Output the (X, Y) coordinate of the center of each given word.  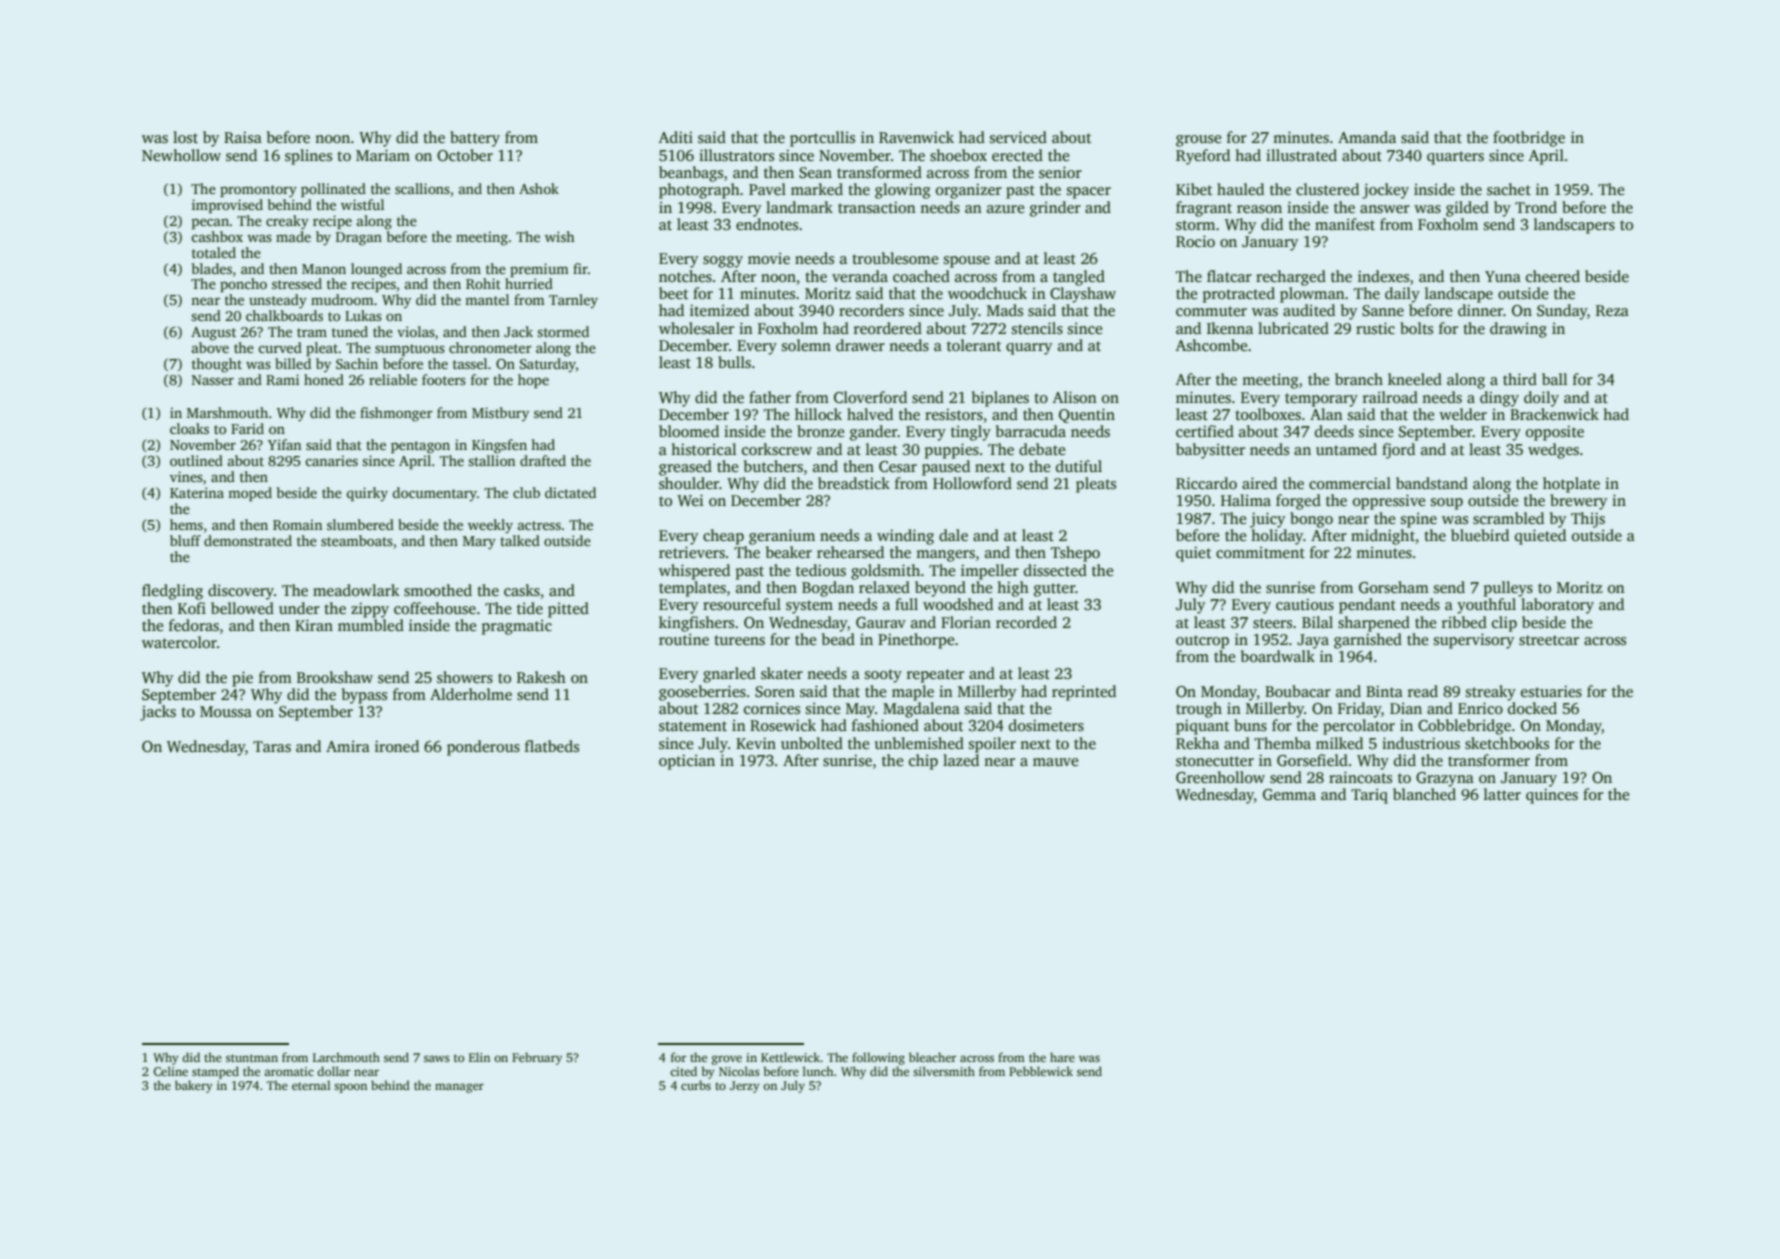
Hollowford (972, 483)
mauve (1055, 762)
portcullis (822, 139)
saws (437, 1058)
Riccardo (1206, 483)
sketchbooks (1507, 743)
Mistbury (500, 414)
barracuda (1031, 431)
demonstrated (248, 540)
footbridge (1529, 139)
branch (1359, 379)
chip (923, 762)
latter (1502, 794)
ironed (397, 746)
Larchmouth (346, 1057)
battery (475, 139)
